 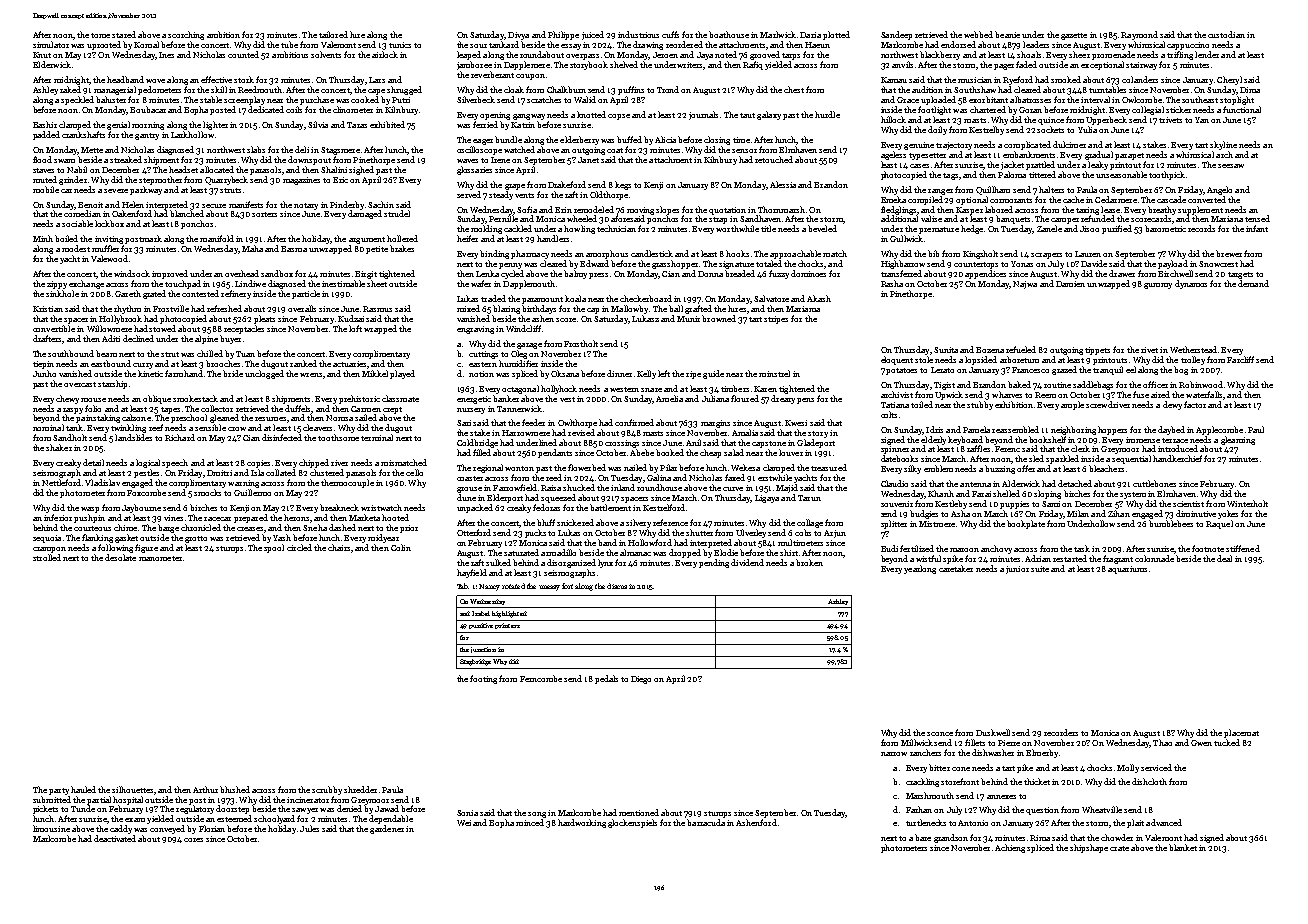 I want to click on raked, so click(x=70, y=89).
